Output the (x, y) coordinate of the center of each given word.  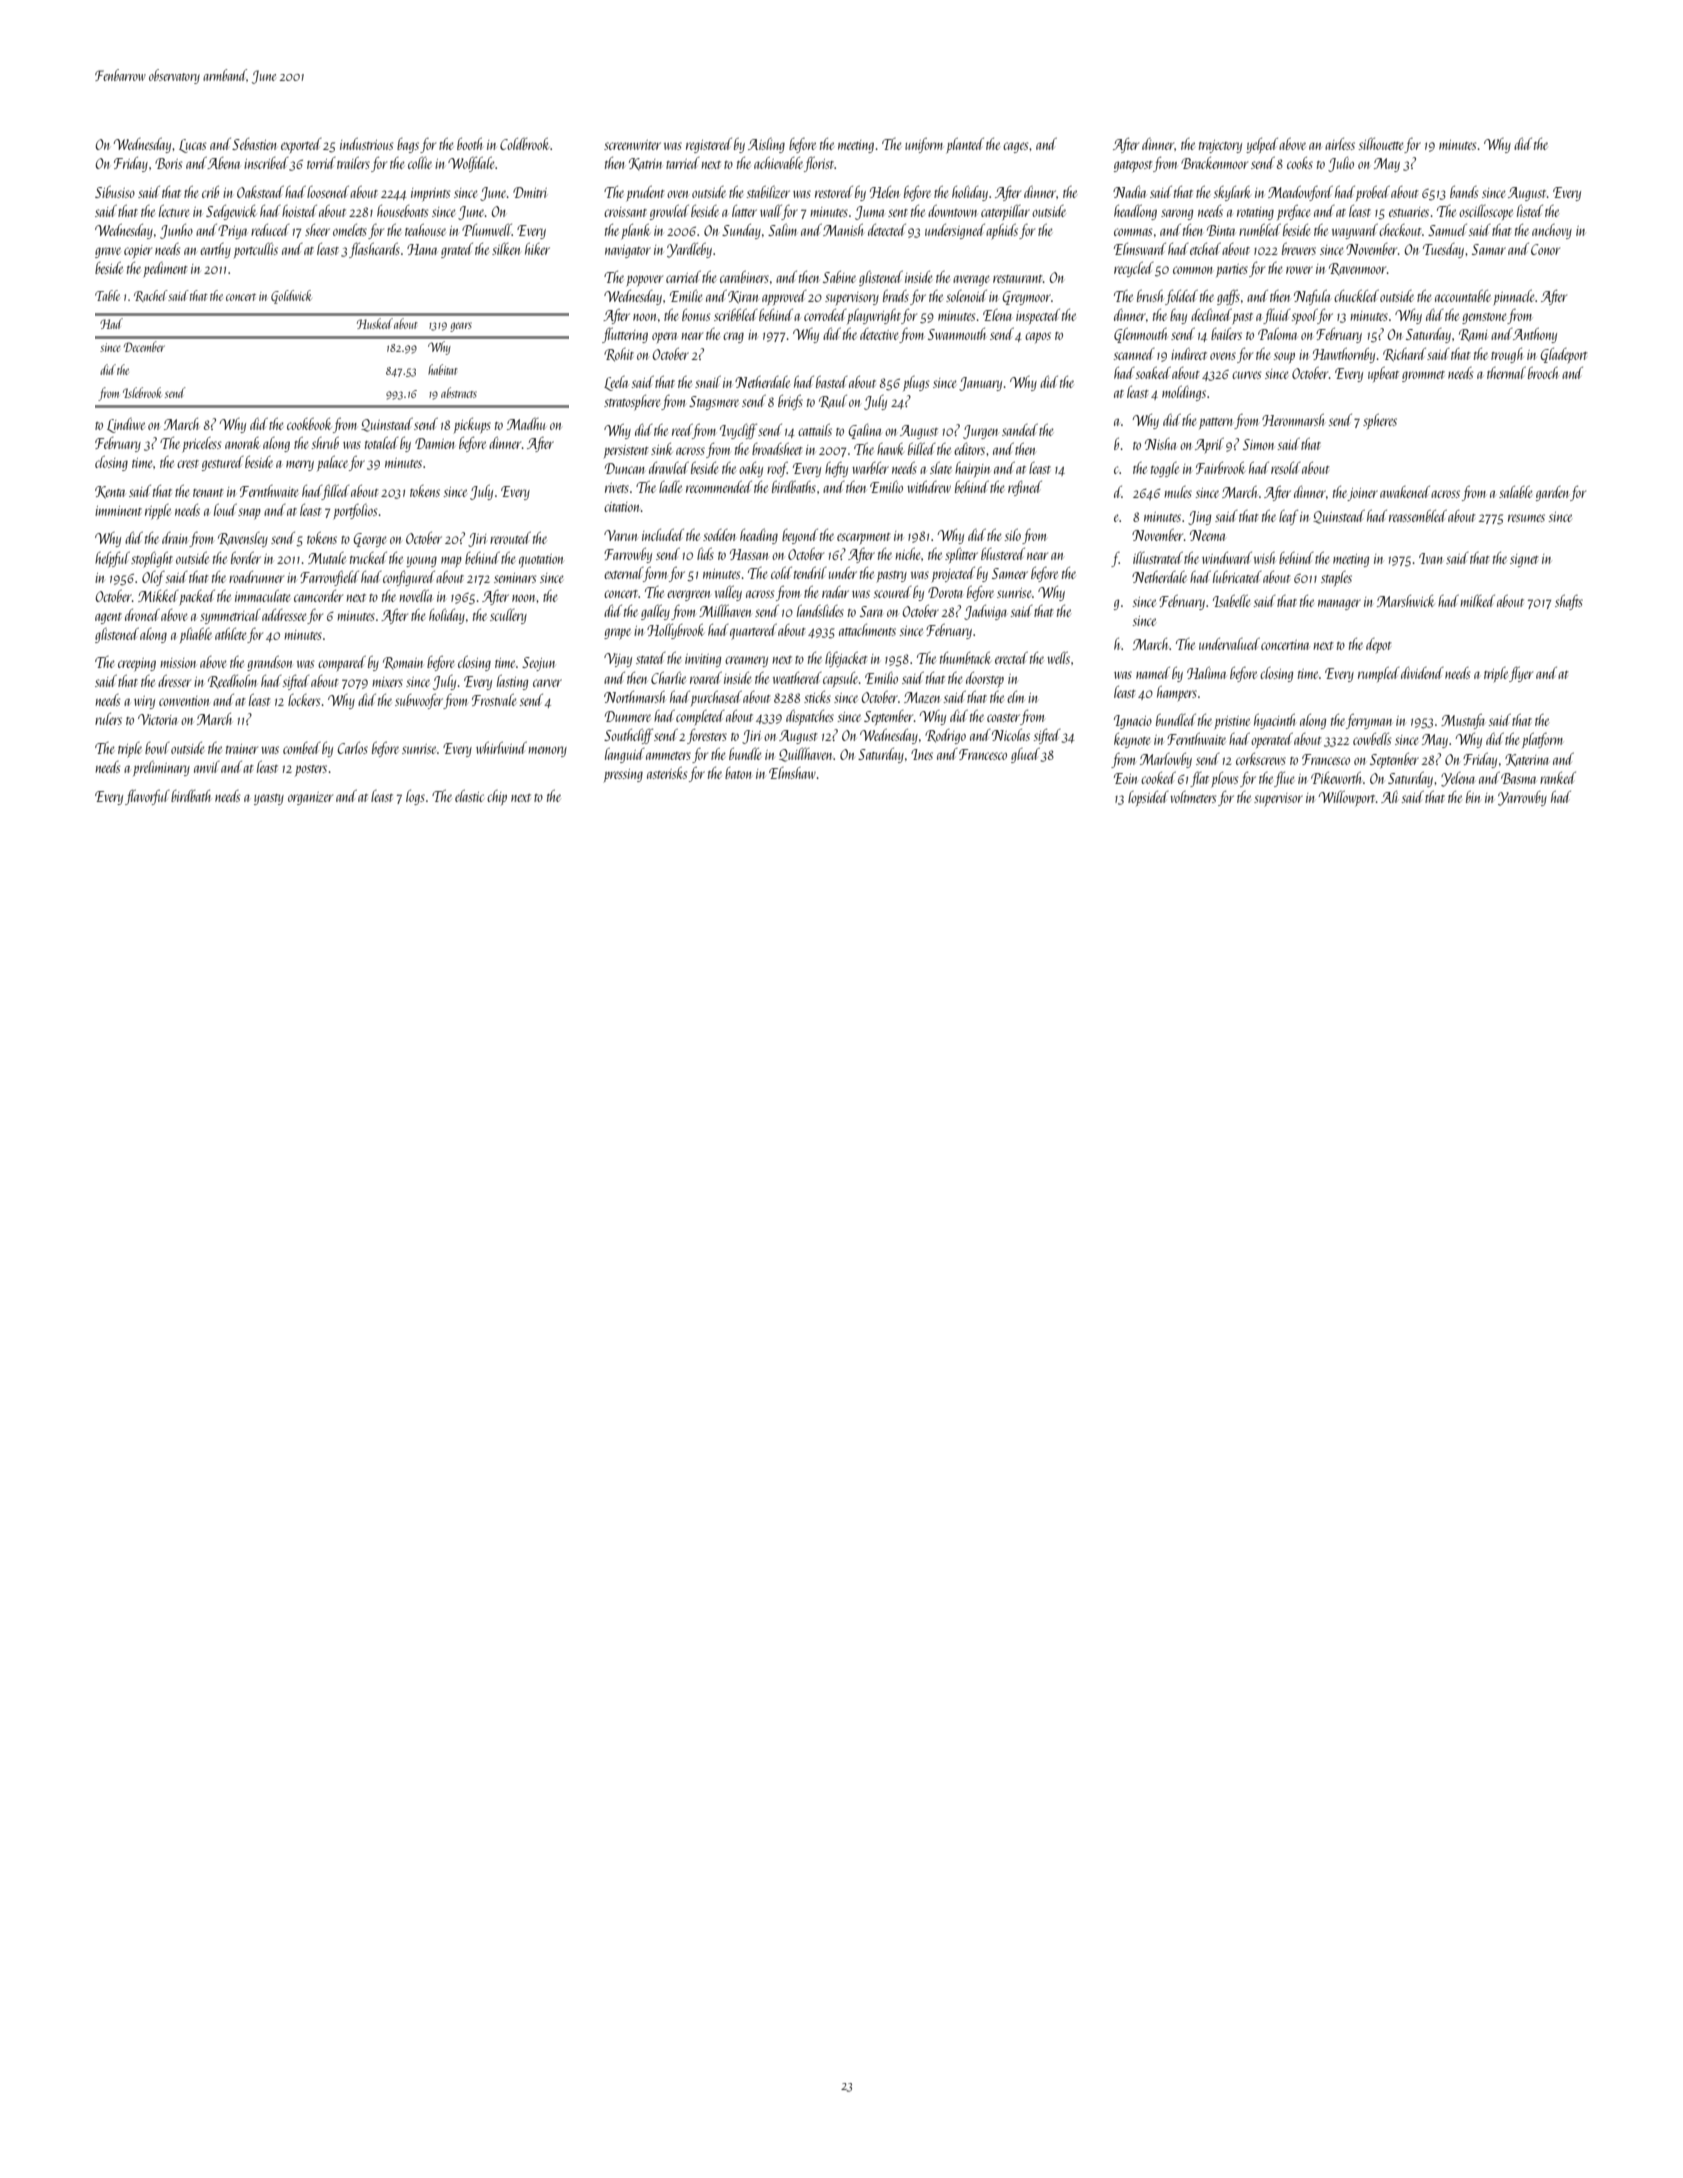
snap (249, 513)
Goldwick (291, 297)
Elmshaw (792, 773)
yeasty (269, 799)
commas (1133, 232)
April (1209, 445)
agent (108, 618)
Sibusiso (115, 192)
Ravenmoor (1357, 269)
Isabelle (1232, 600)
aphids (1002, 231)
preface (1294, 212)
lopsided (1148, 798)
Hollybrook (675, 631)
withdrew (929, 486)
